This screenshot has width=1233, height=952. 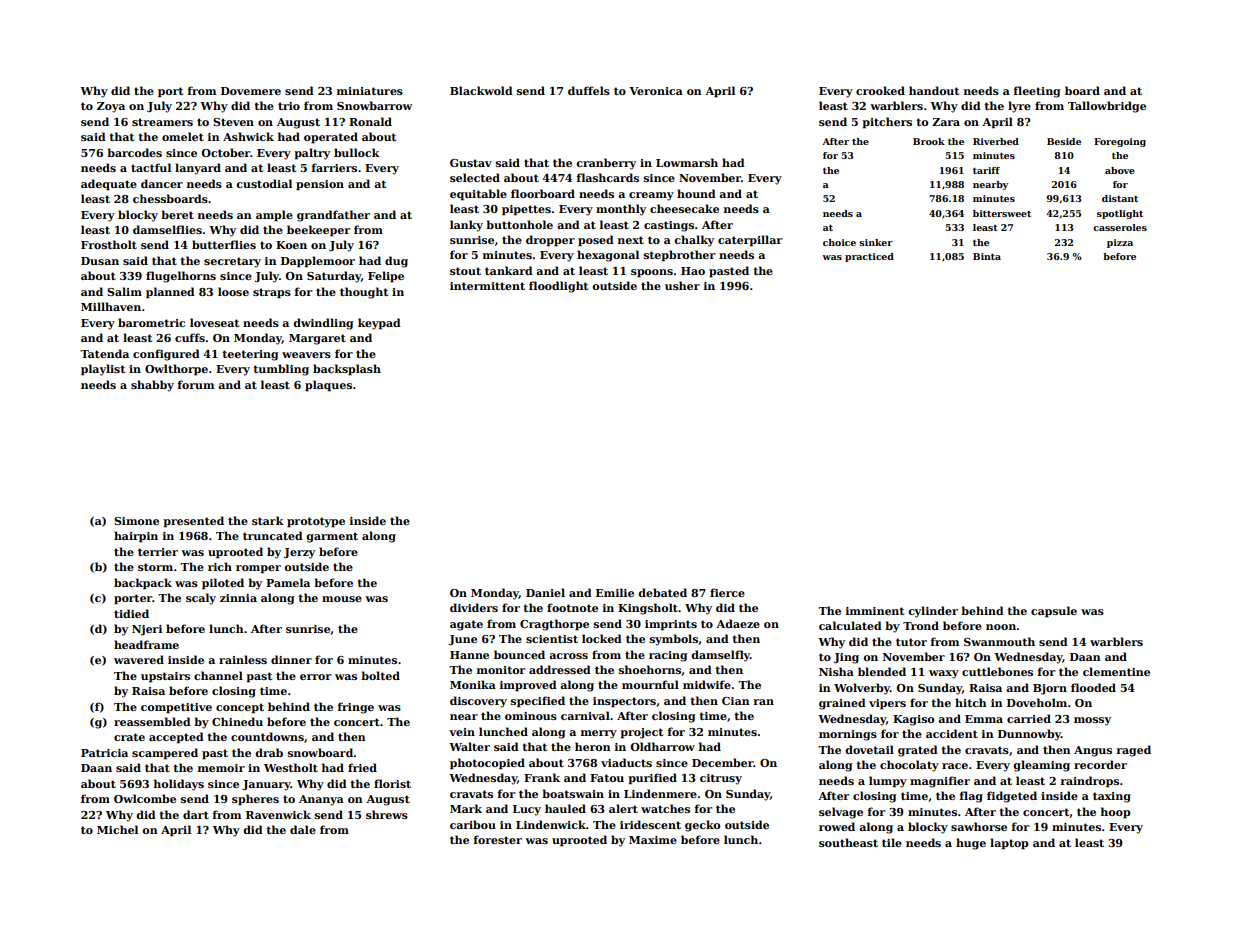 What do you see at coordinates (933, 612) in the screenshot?
I see `cylinder` at bounding box center [933, 612].
